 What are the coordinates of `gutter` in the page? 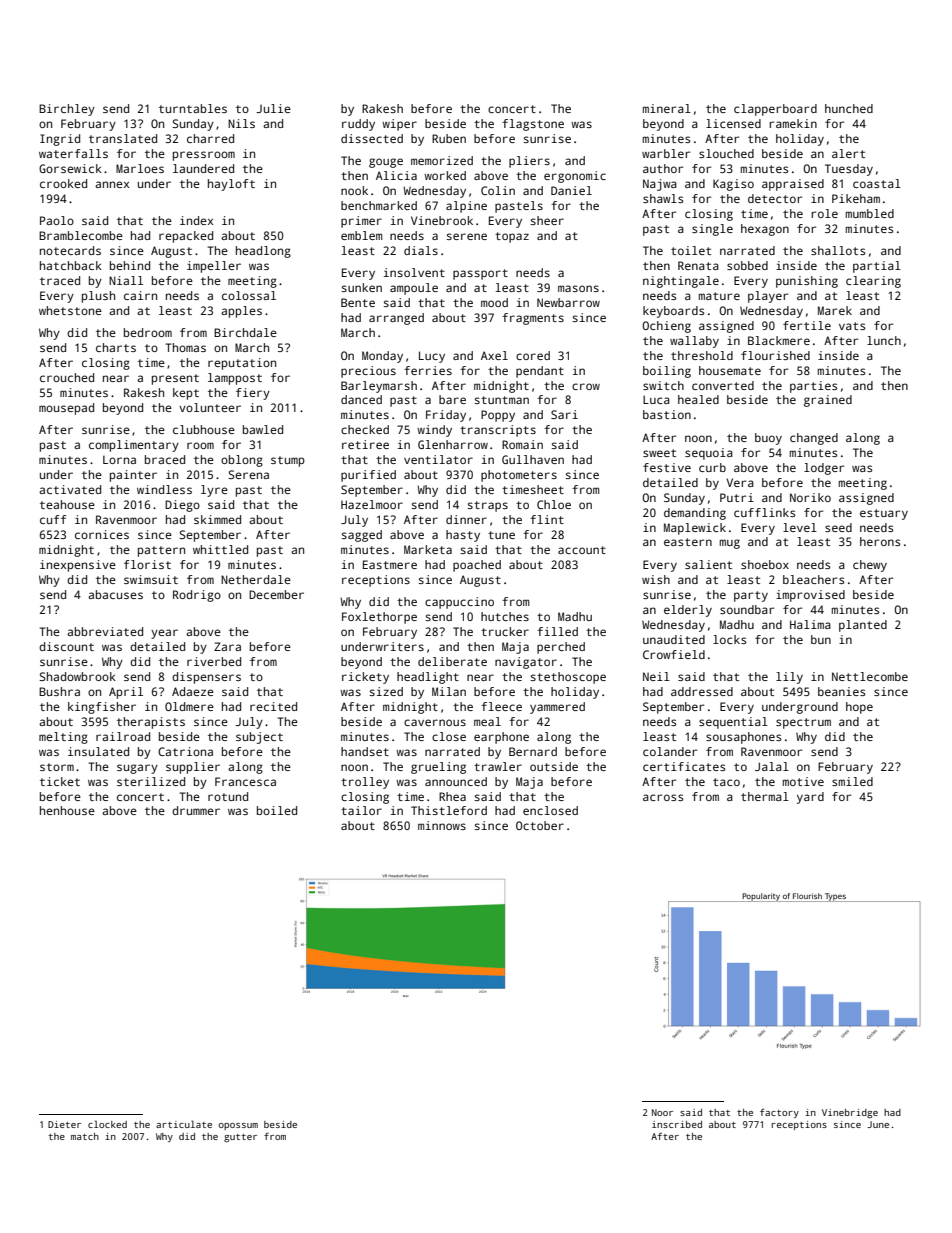 It's located at (240, 1138).
